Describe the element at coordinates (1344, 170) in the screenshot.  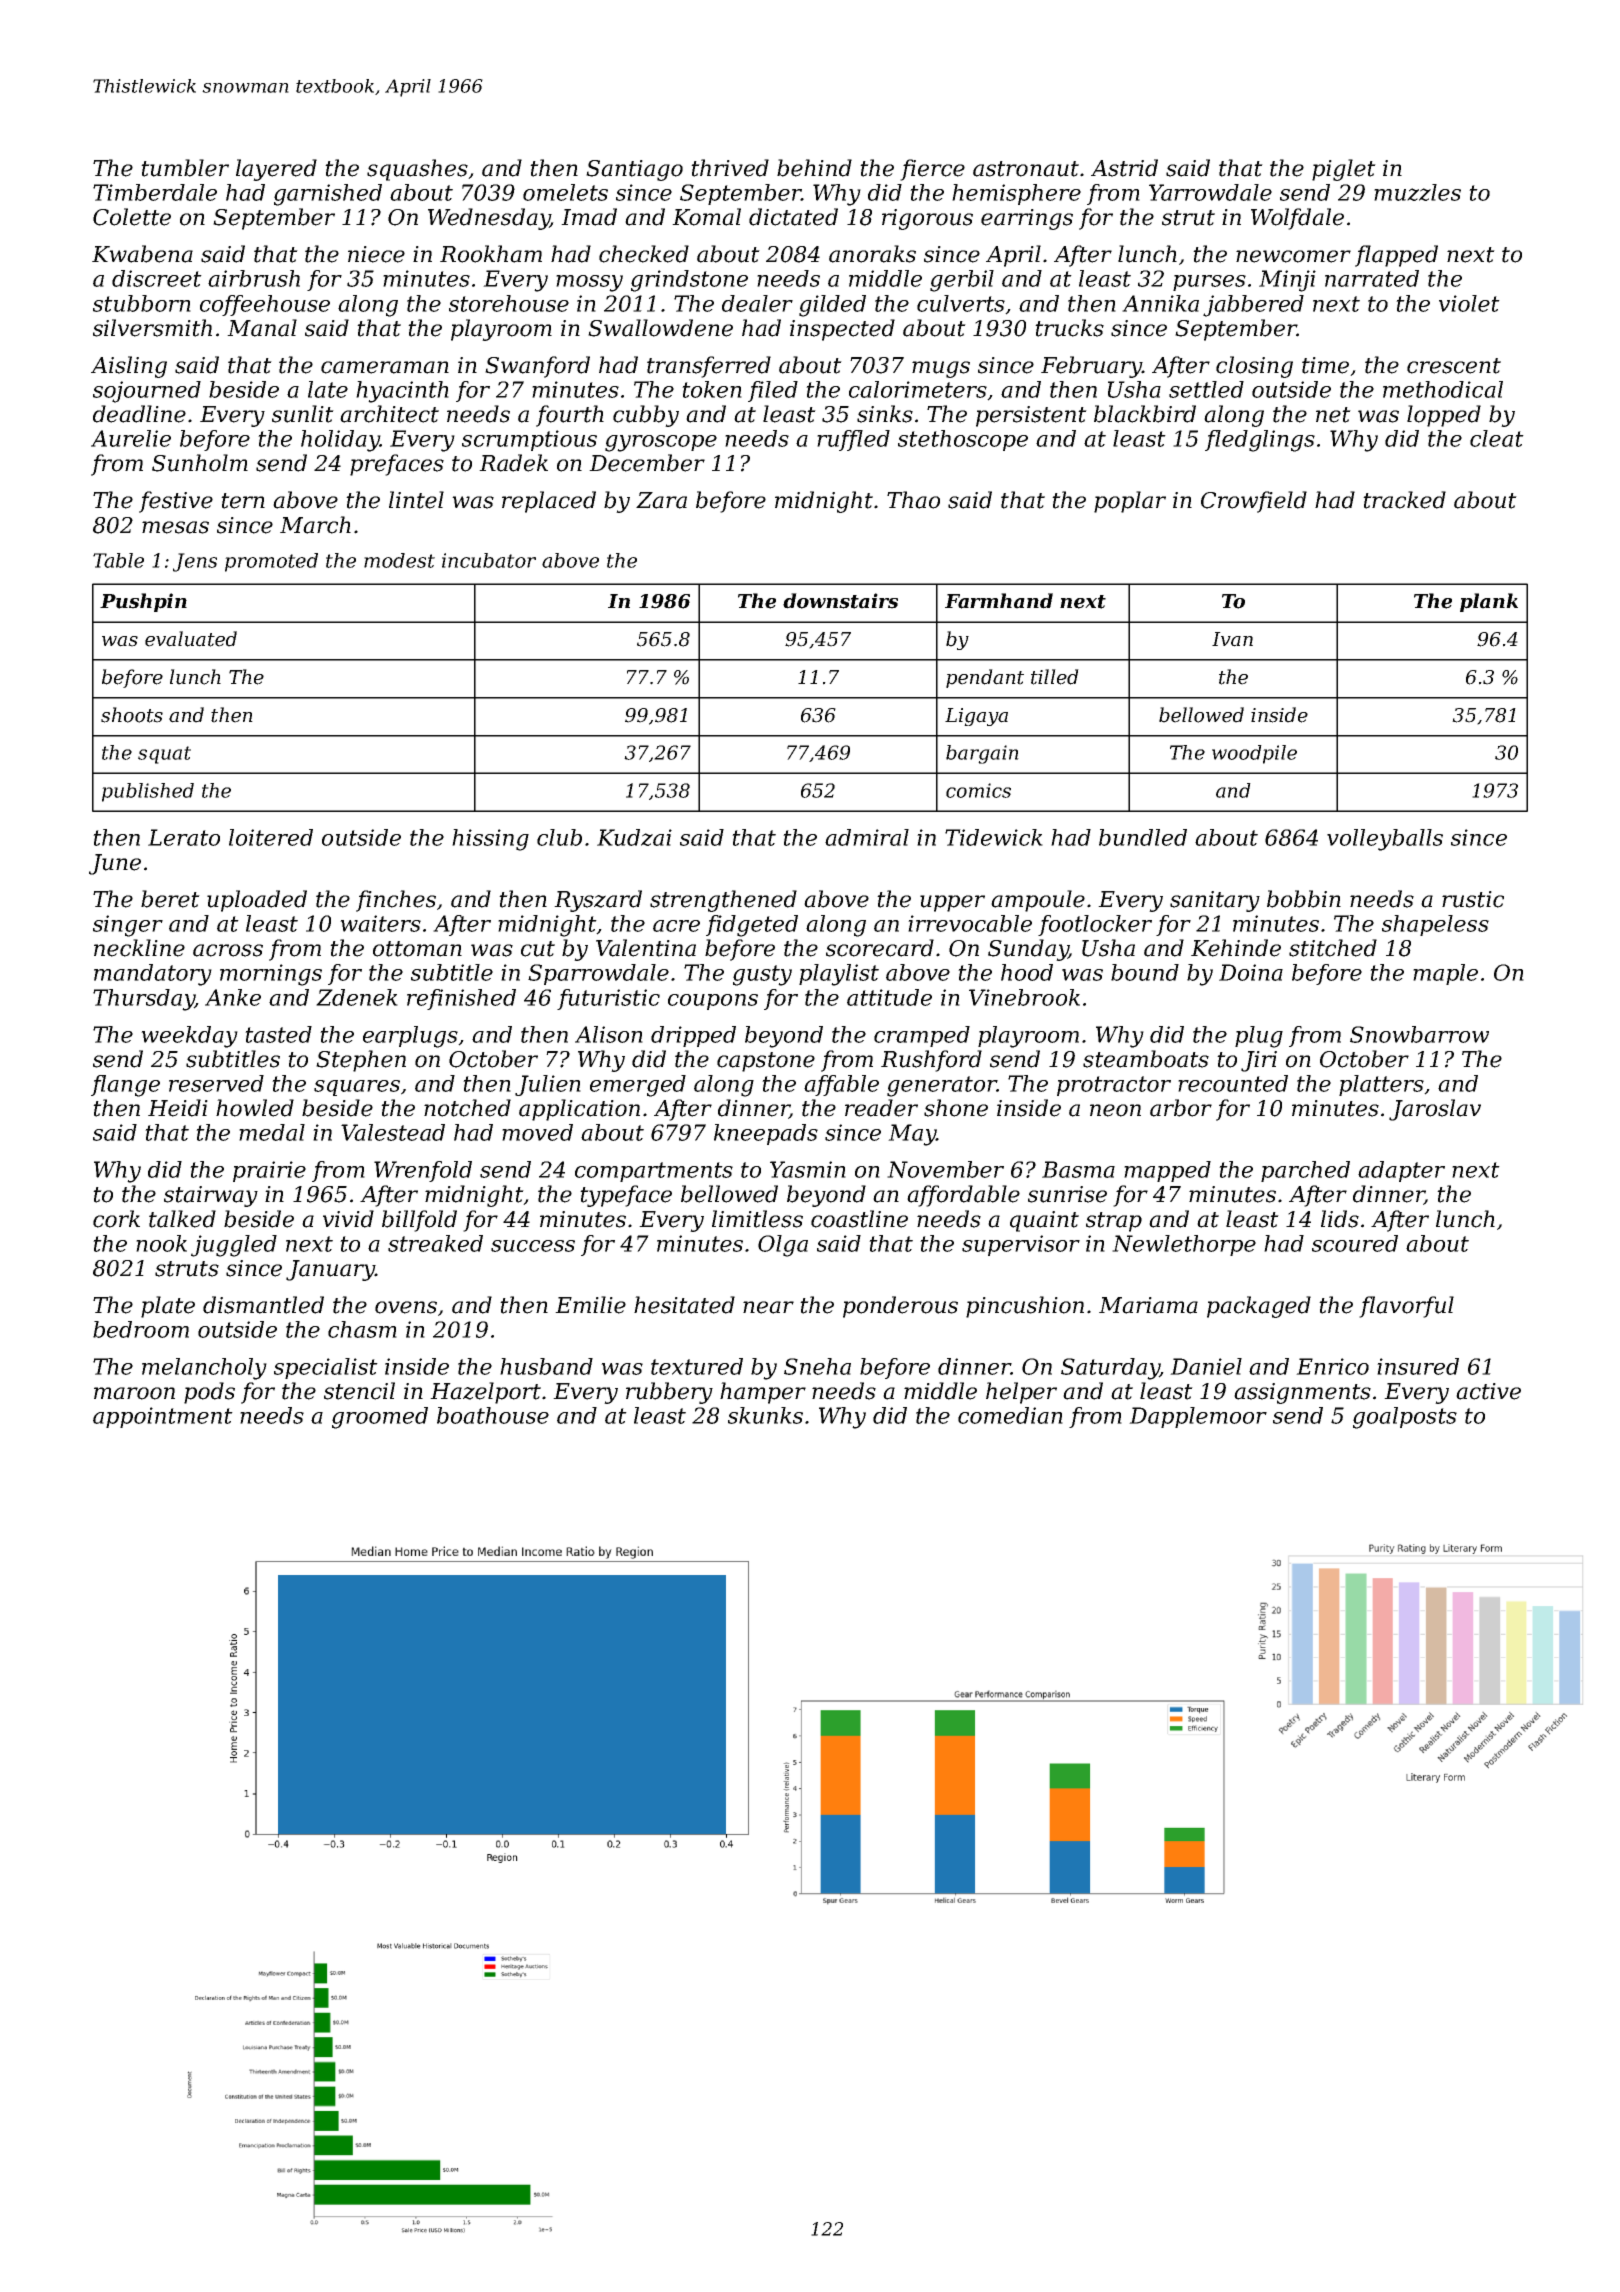
I see `piglet` at that location.
